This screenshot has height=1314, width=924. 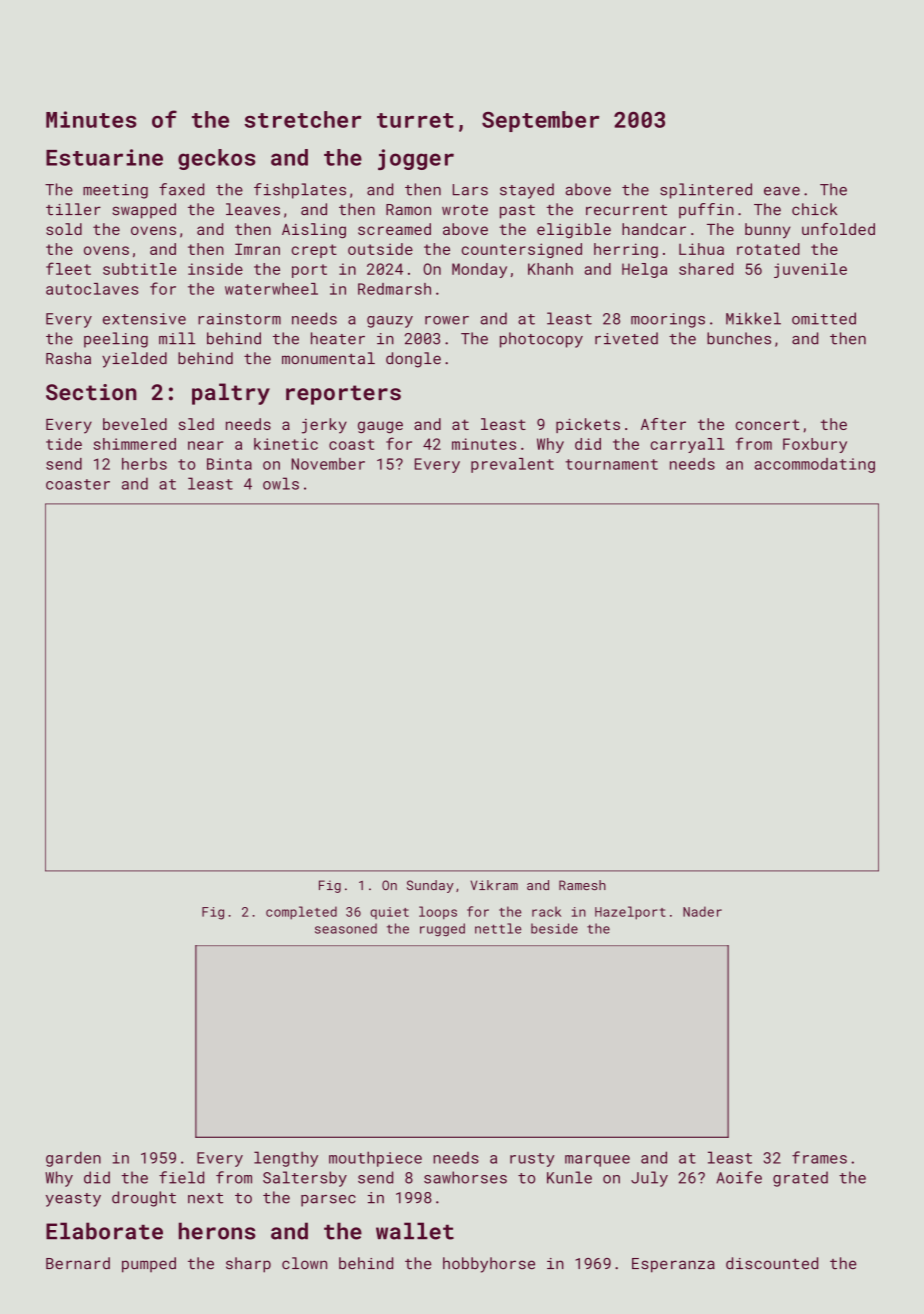 What do you see at coordinates (281, 483) in the screenshot?
I see `owls` at bounding box center [281, 483].
